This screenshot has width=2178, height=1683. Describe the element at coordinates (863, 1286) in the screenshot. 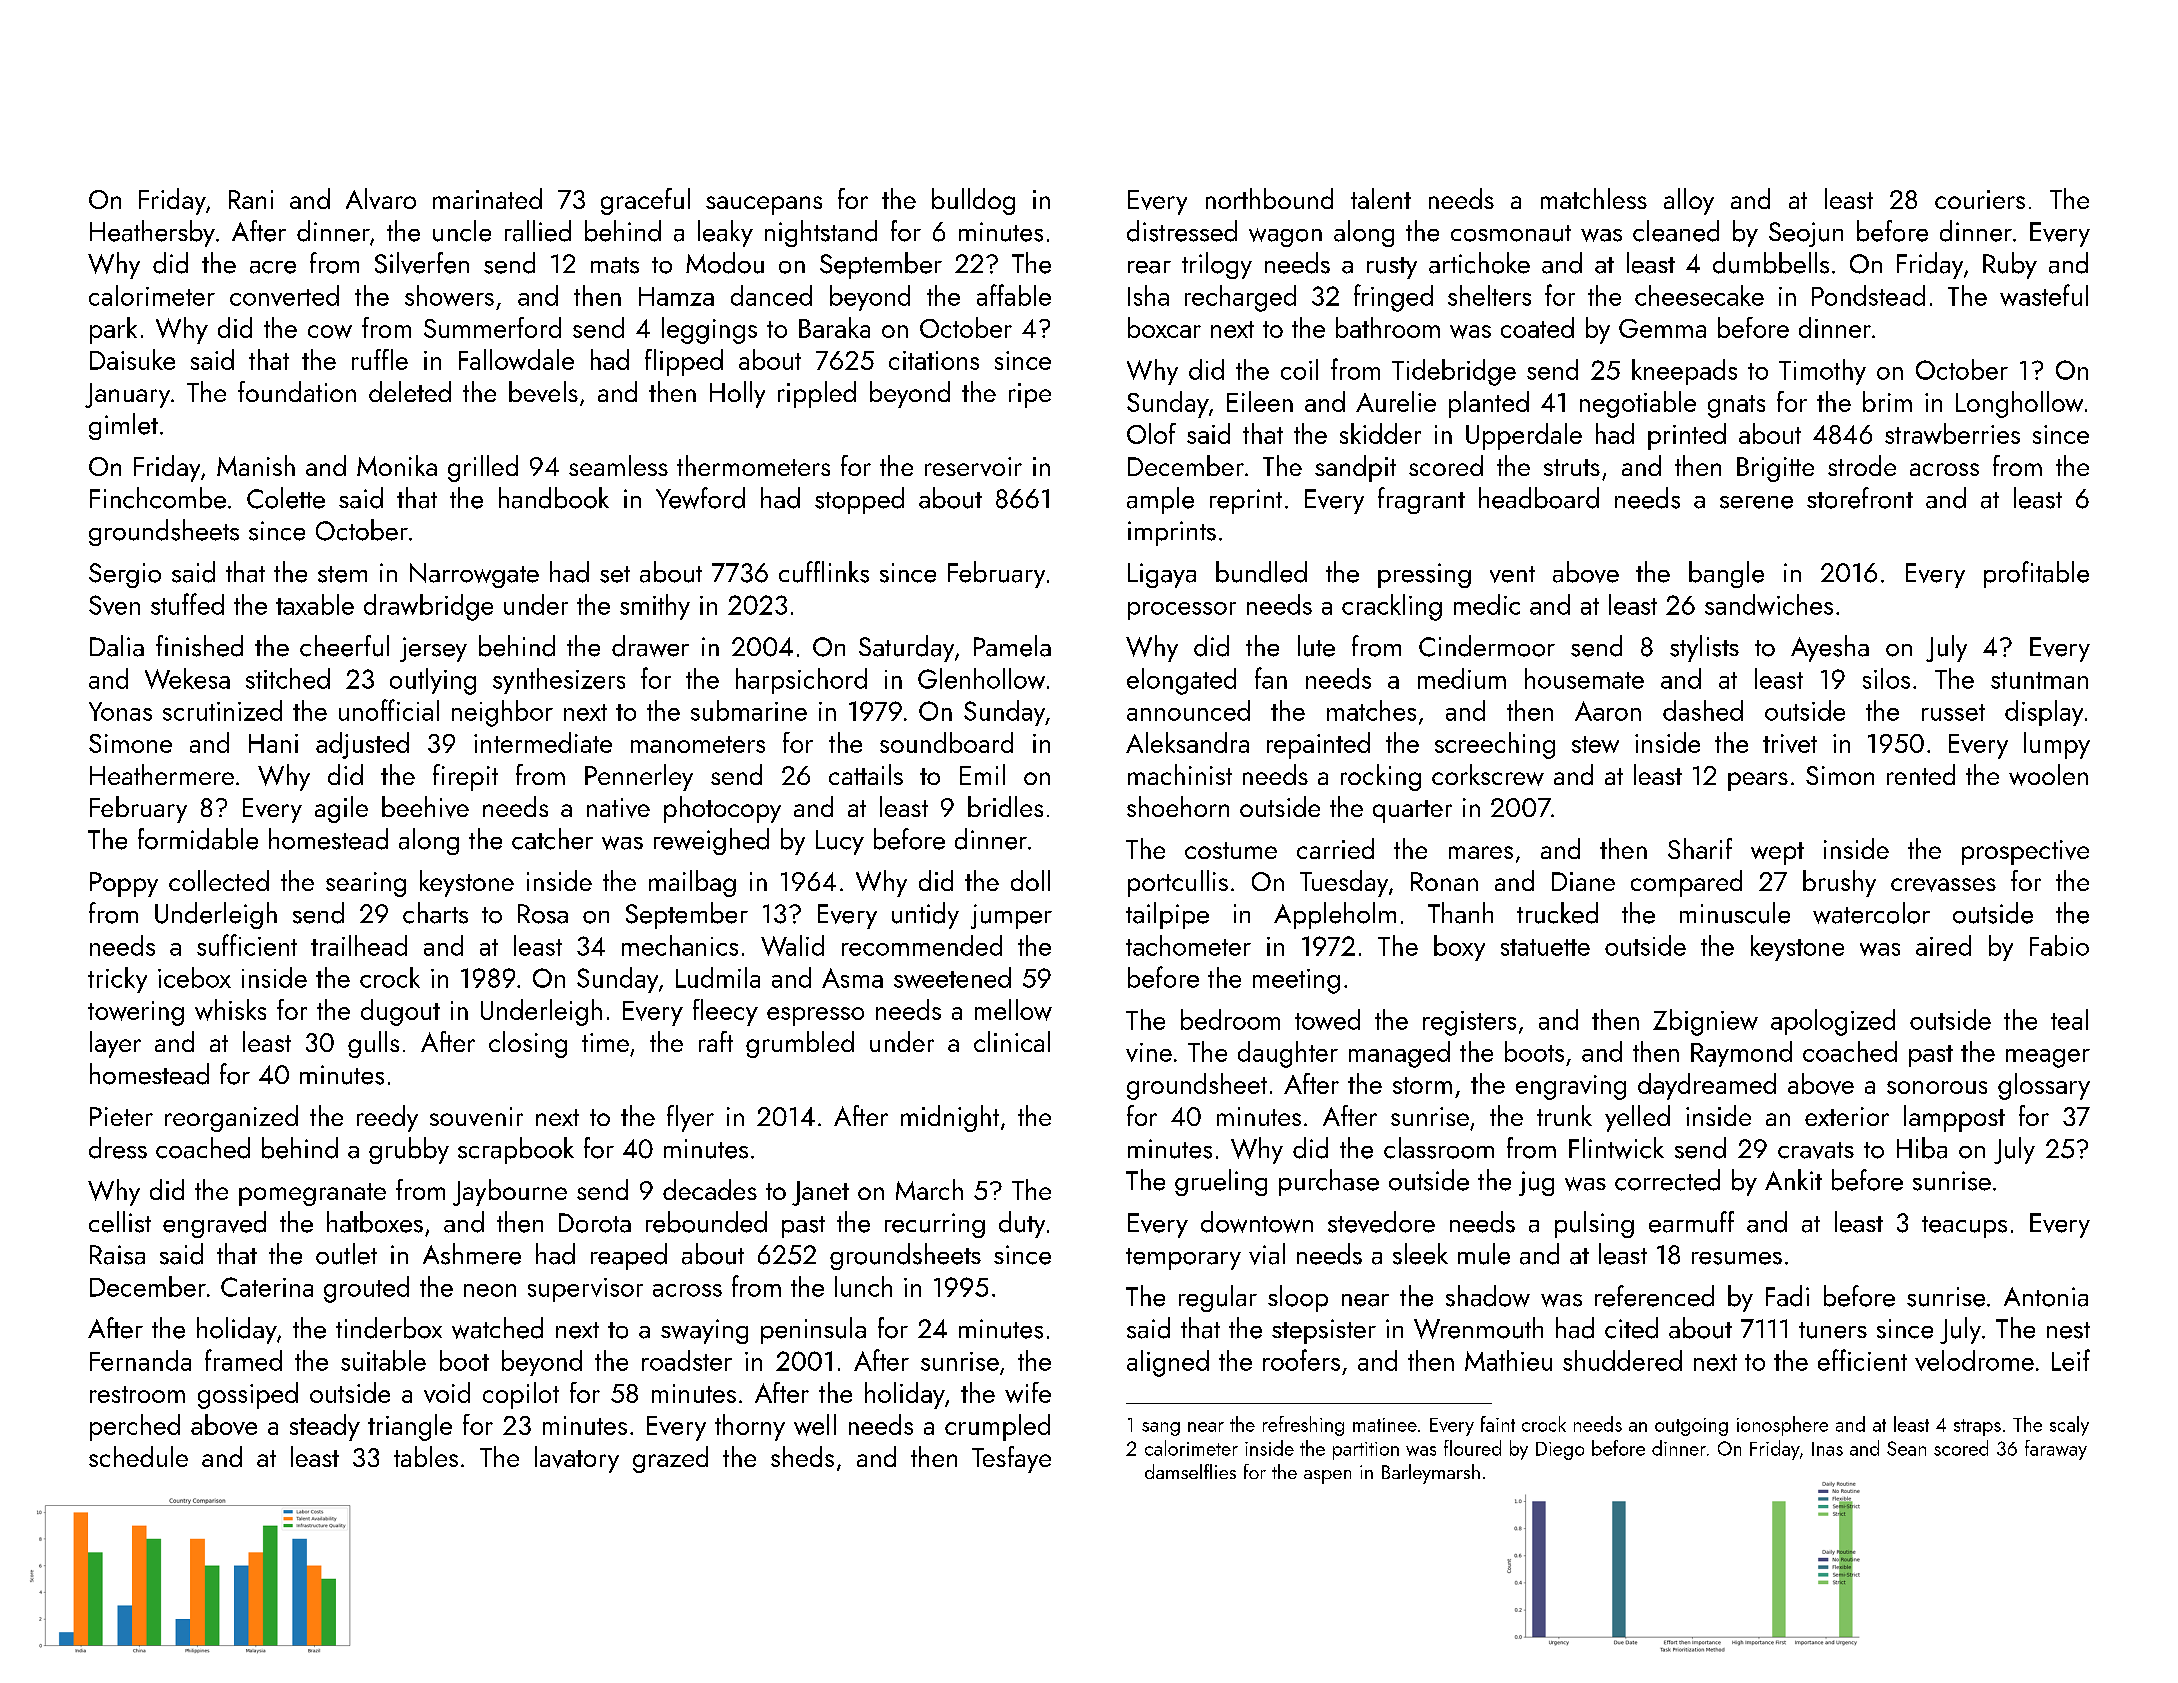

I see `lunch` at that location.
